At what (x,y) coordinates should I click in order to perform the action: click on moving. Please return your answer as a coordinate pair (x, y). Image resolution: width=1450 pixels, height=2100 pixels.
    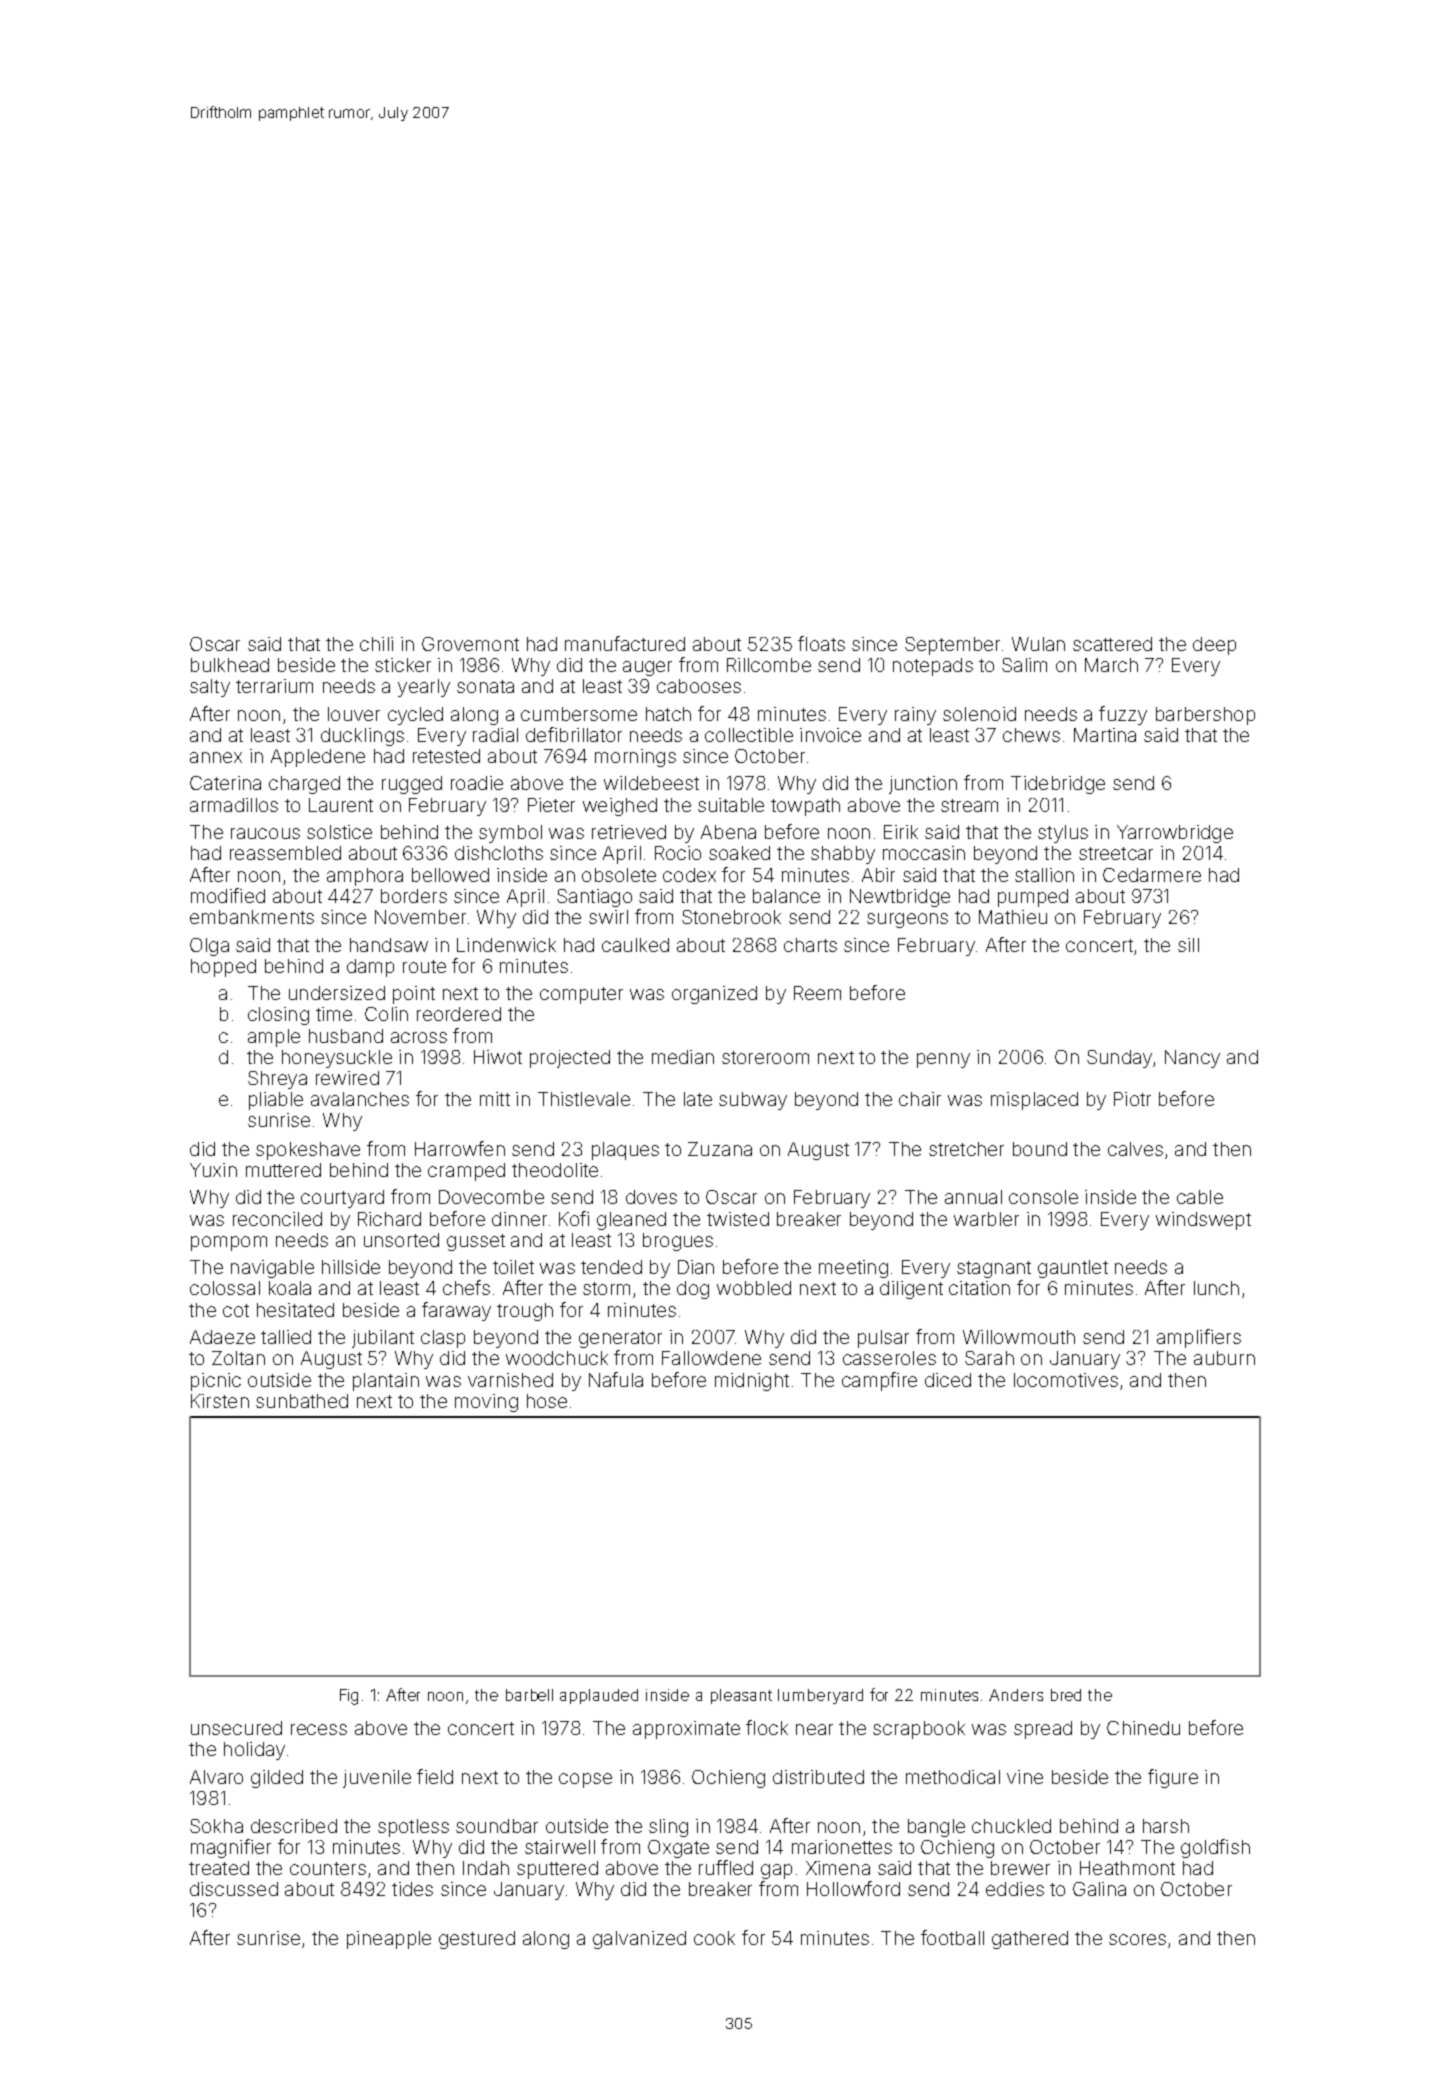
    Looking at the image, I should click on (486, 1403).
